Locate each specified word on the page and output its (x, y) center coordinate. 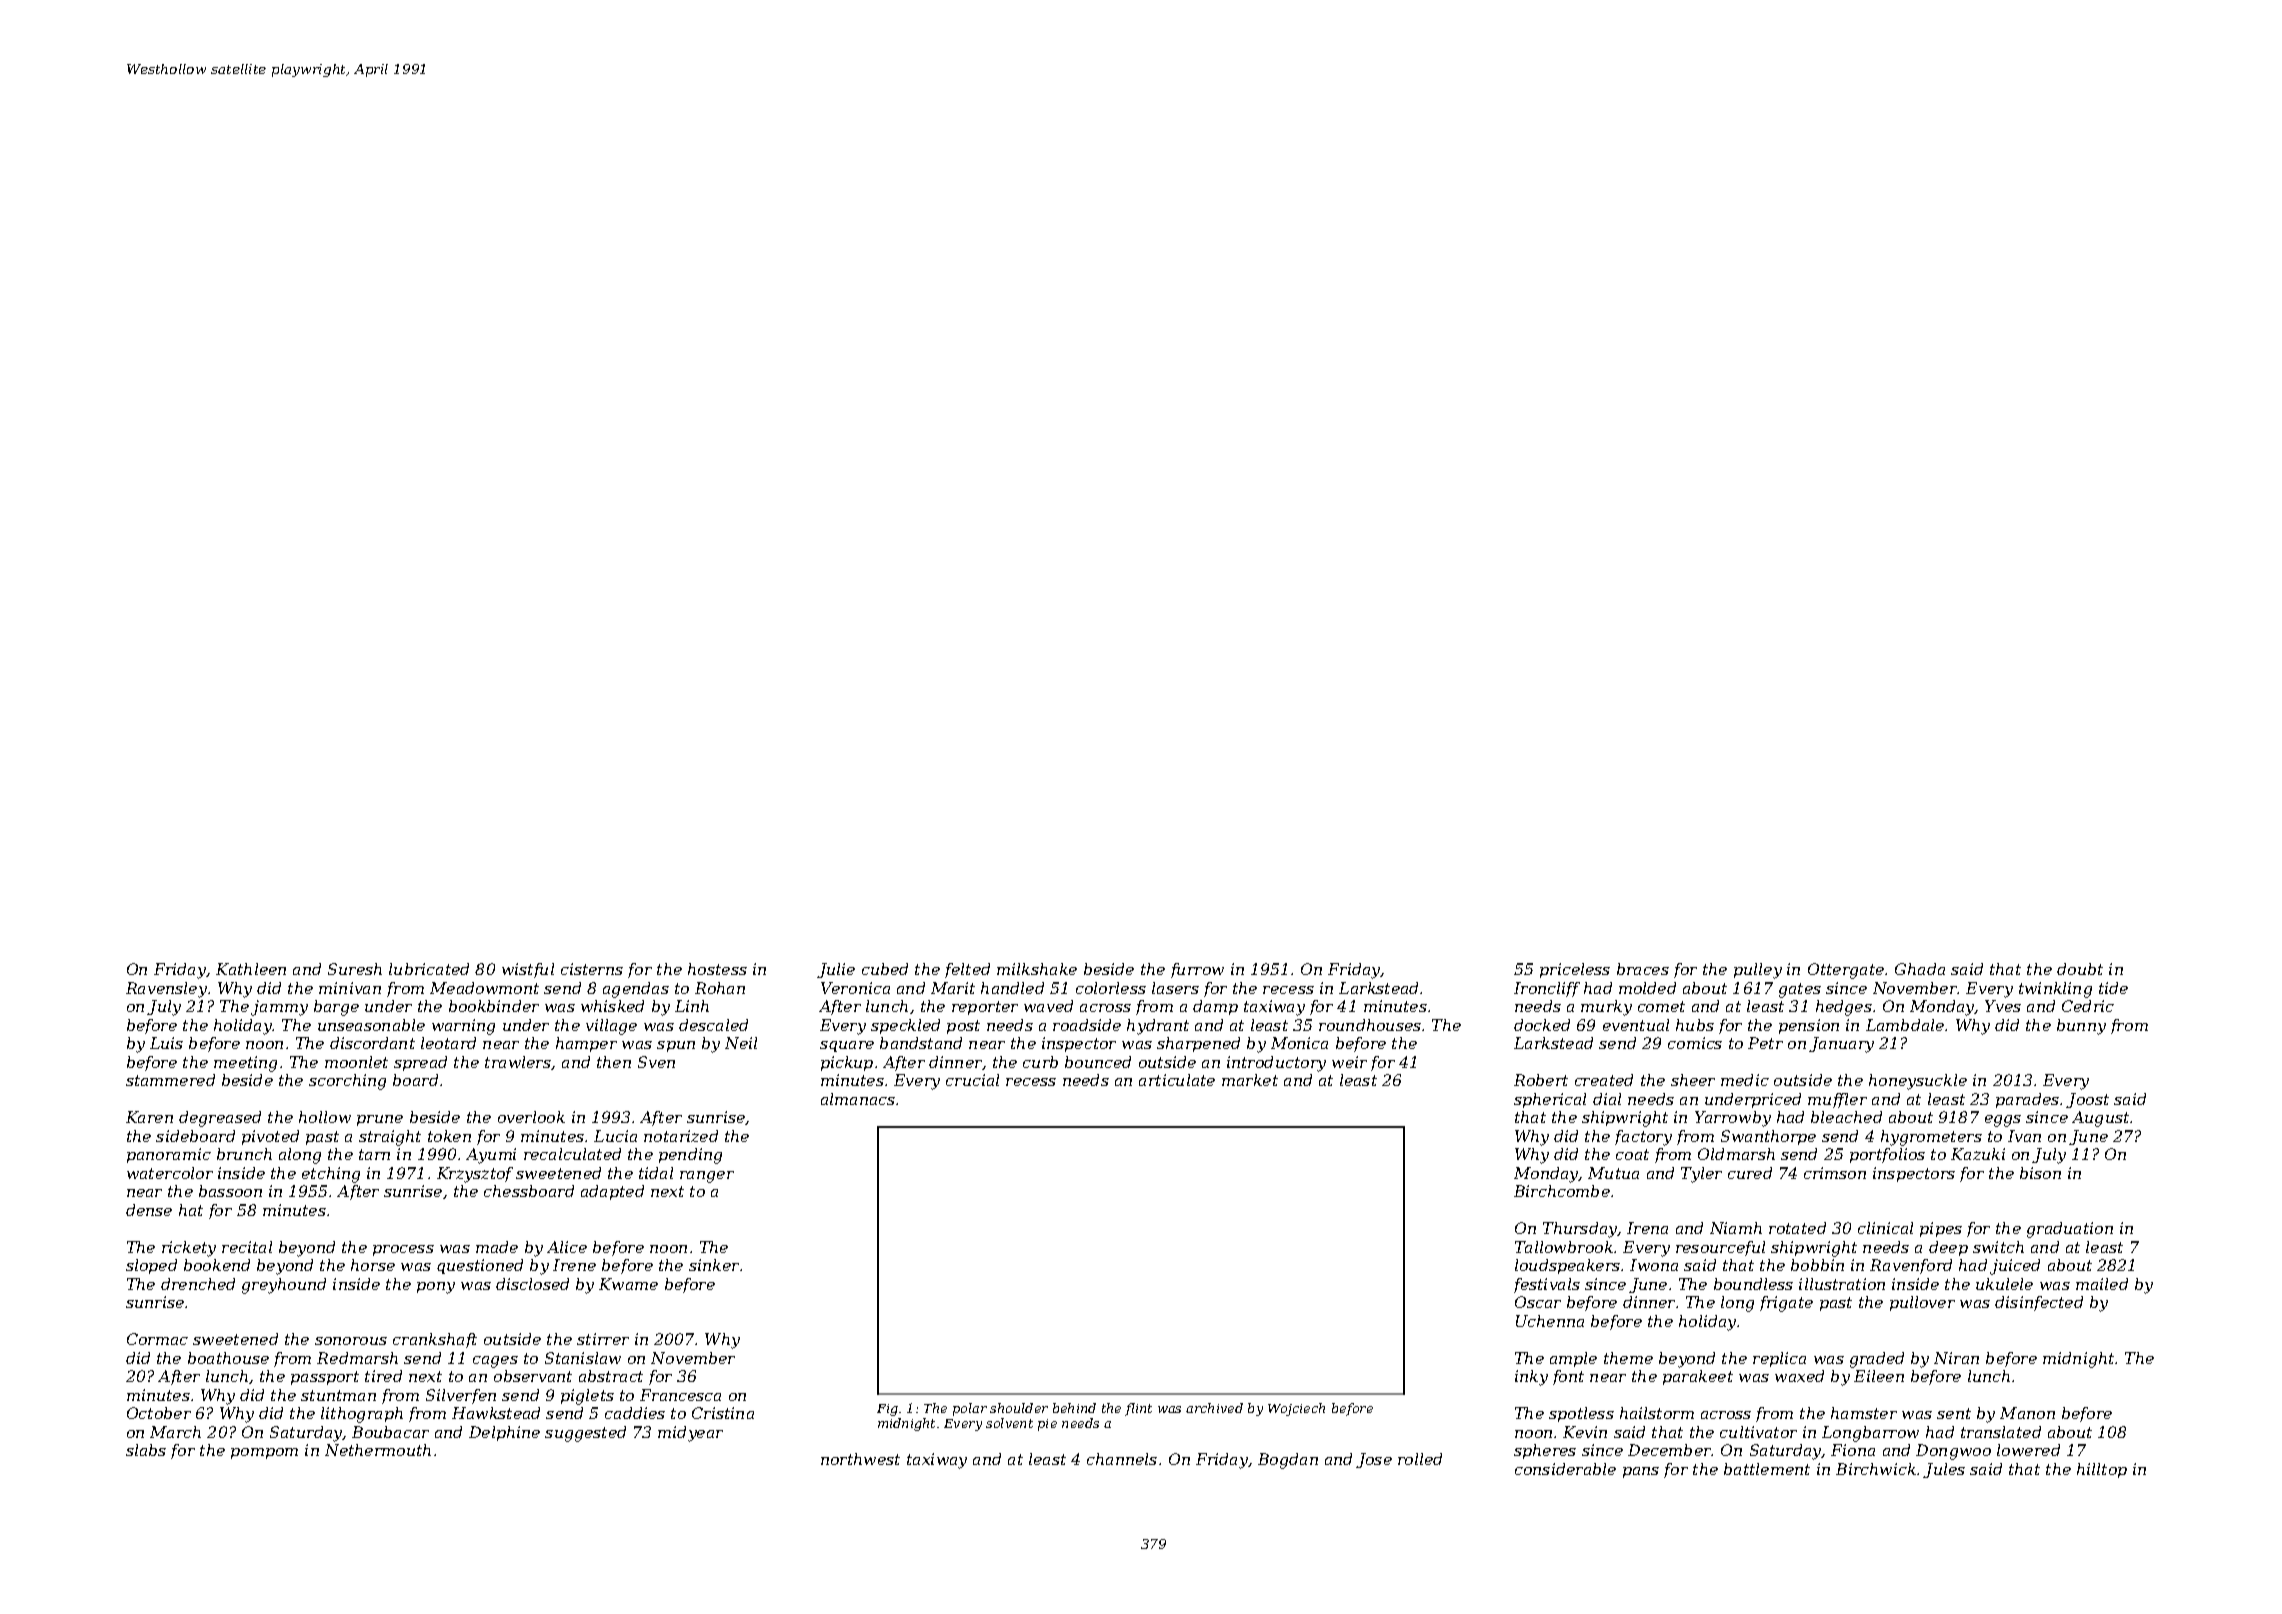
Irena (1647, 1228)
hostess (717, 969)
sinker (714, 1265)
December (1670, 1450)
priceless (1575, 970)
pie (1047, 1425)
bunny (2081, 1027)
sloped (151, 1266)
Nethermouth (378, 1450)
